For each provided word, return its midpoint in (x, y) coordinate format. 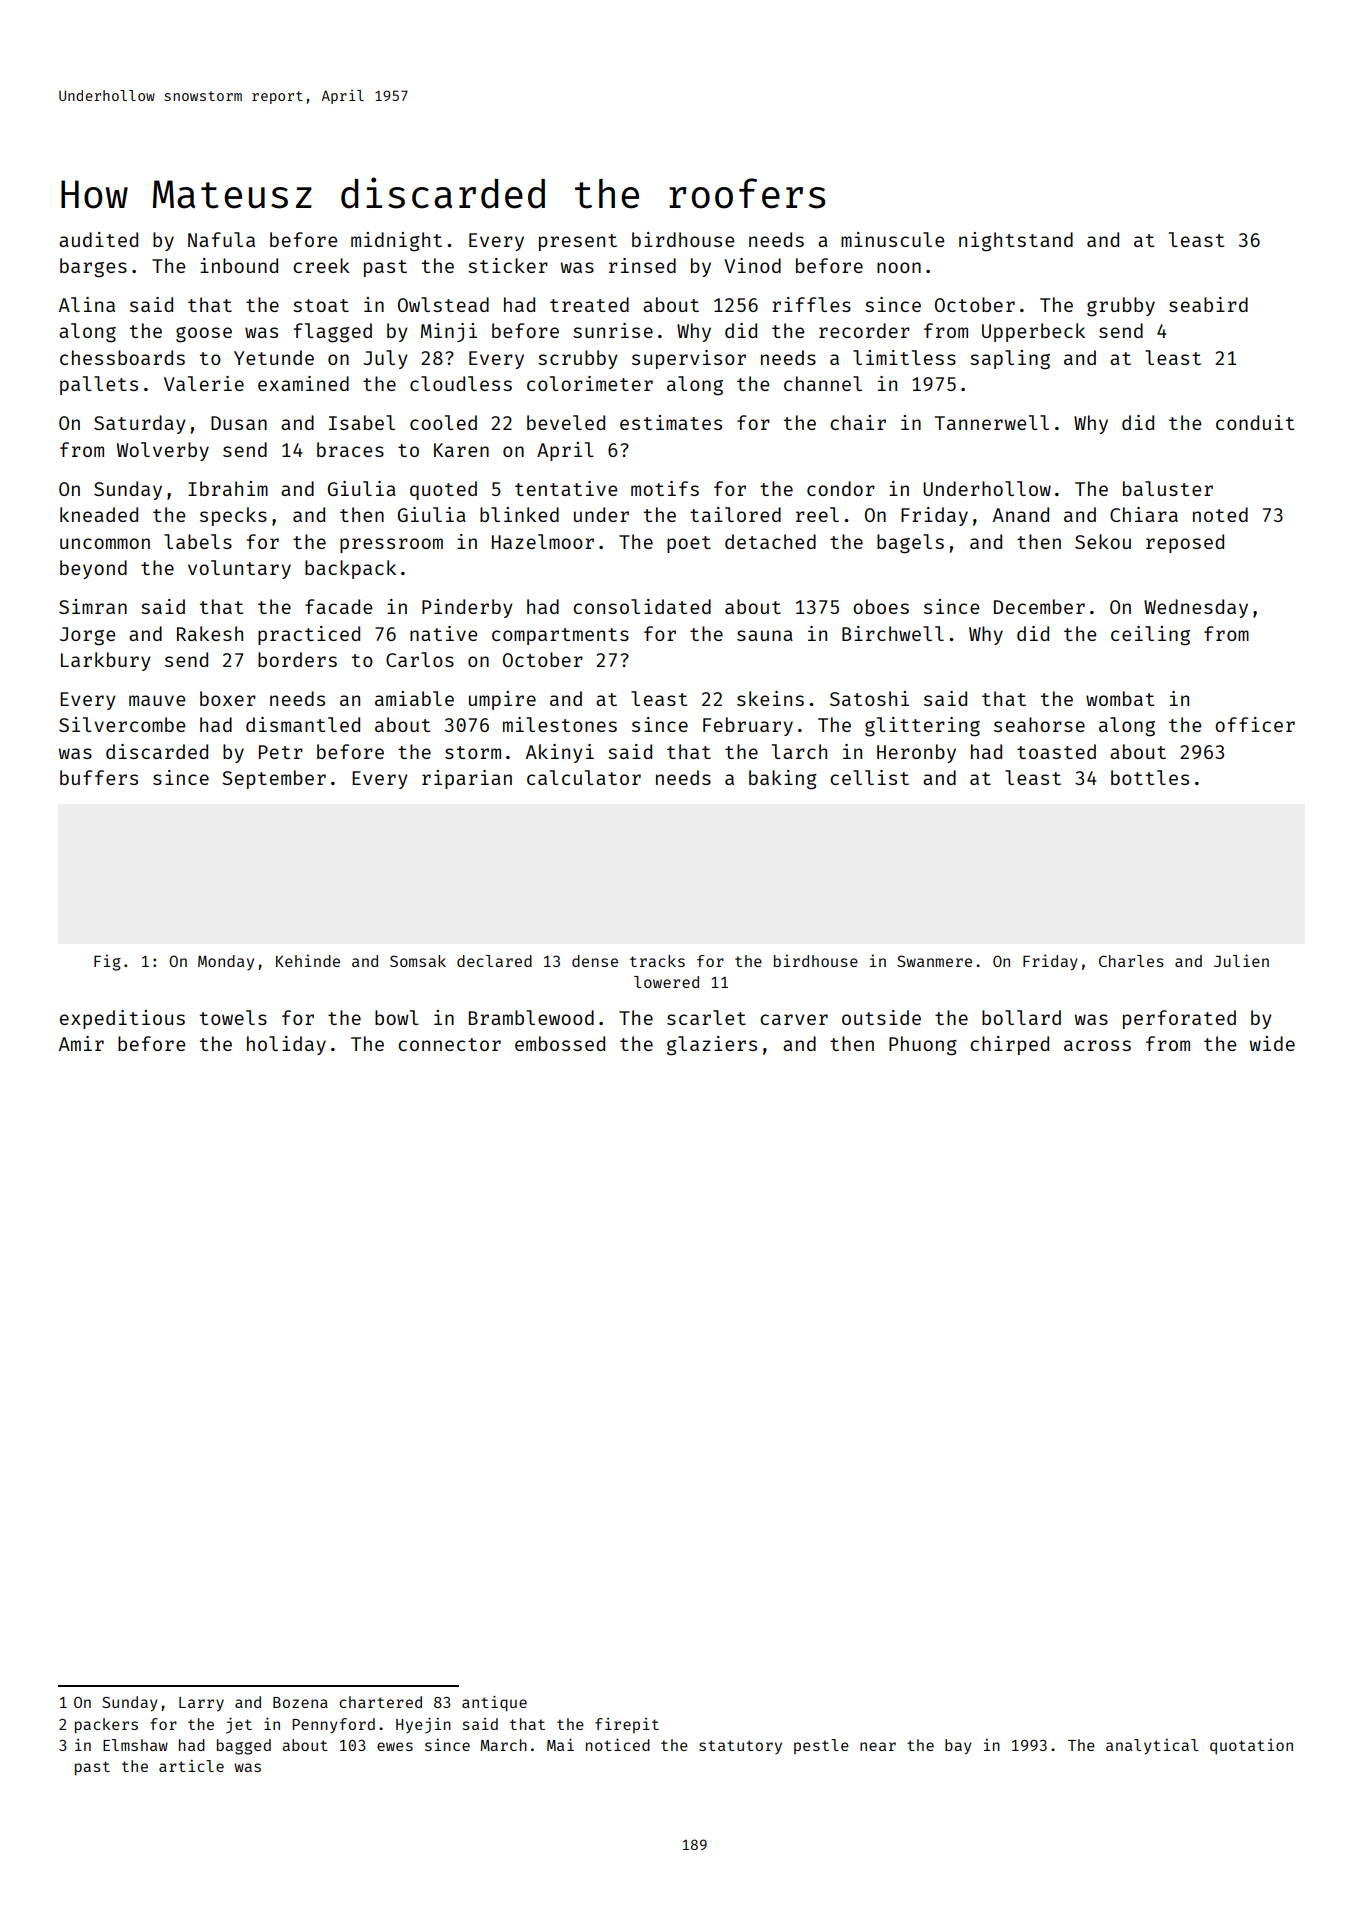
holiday (286, 1045)
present (578, 242)
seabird (1208, 304)
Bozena (300, 1702)
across (1097, 1045)
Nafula (221, 239)
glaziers (712, 1046)
